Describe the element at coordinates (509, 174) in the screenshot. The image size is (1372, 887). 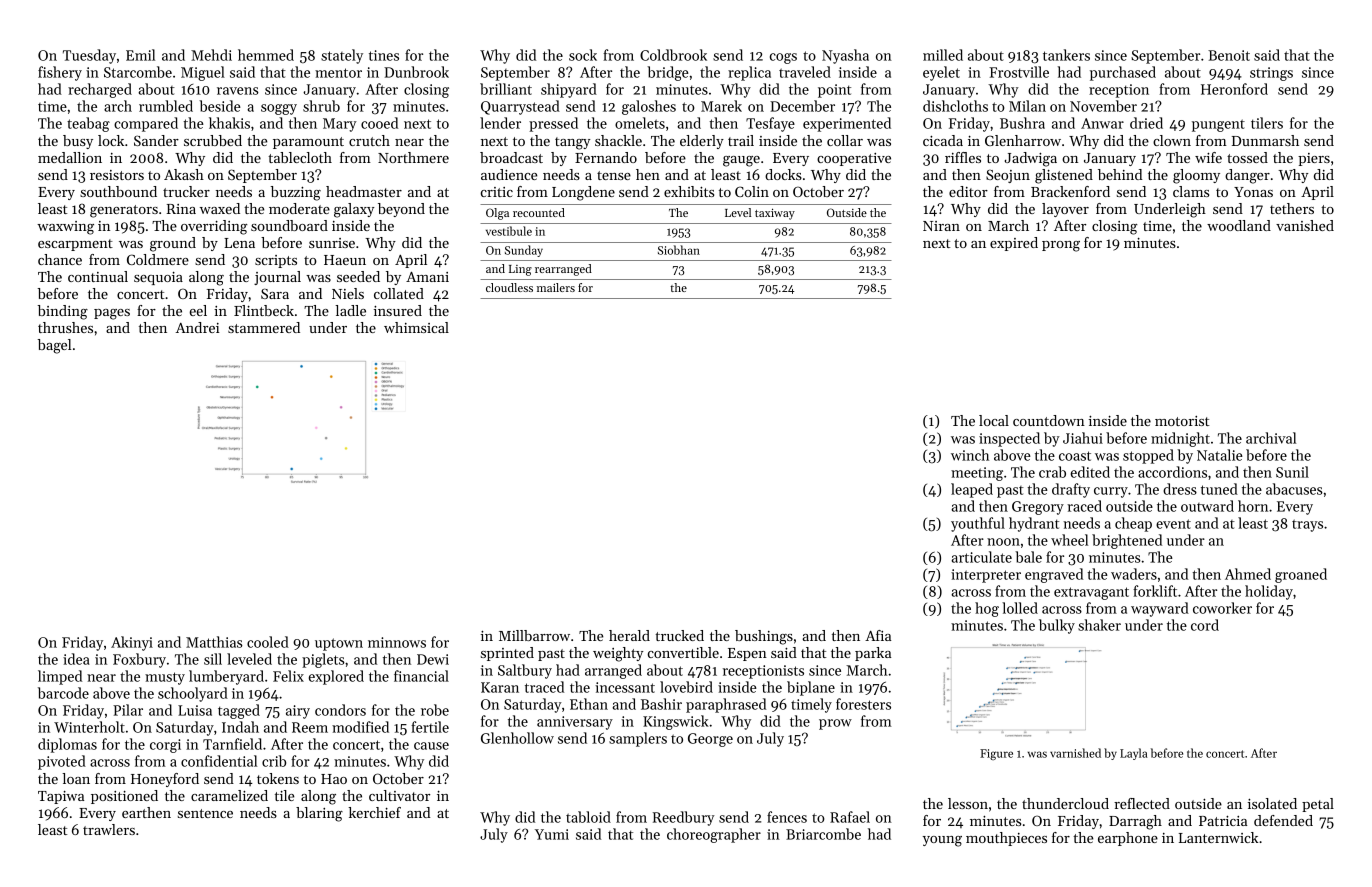
I see `audience` at that location.
